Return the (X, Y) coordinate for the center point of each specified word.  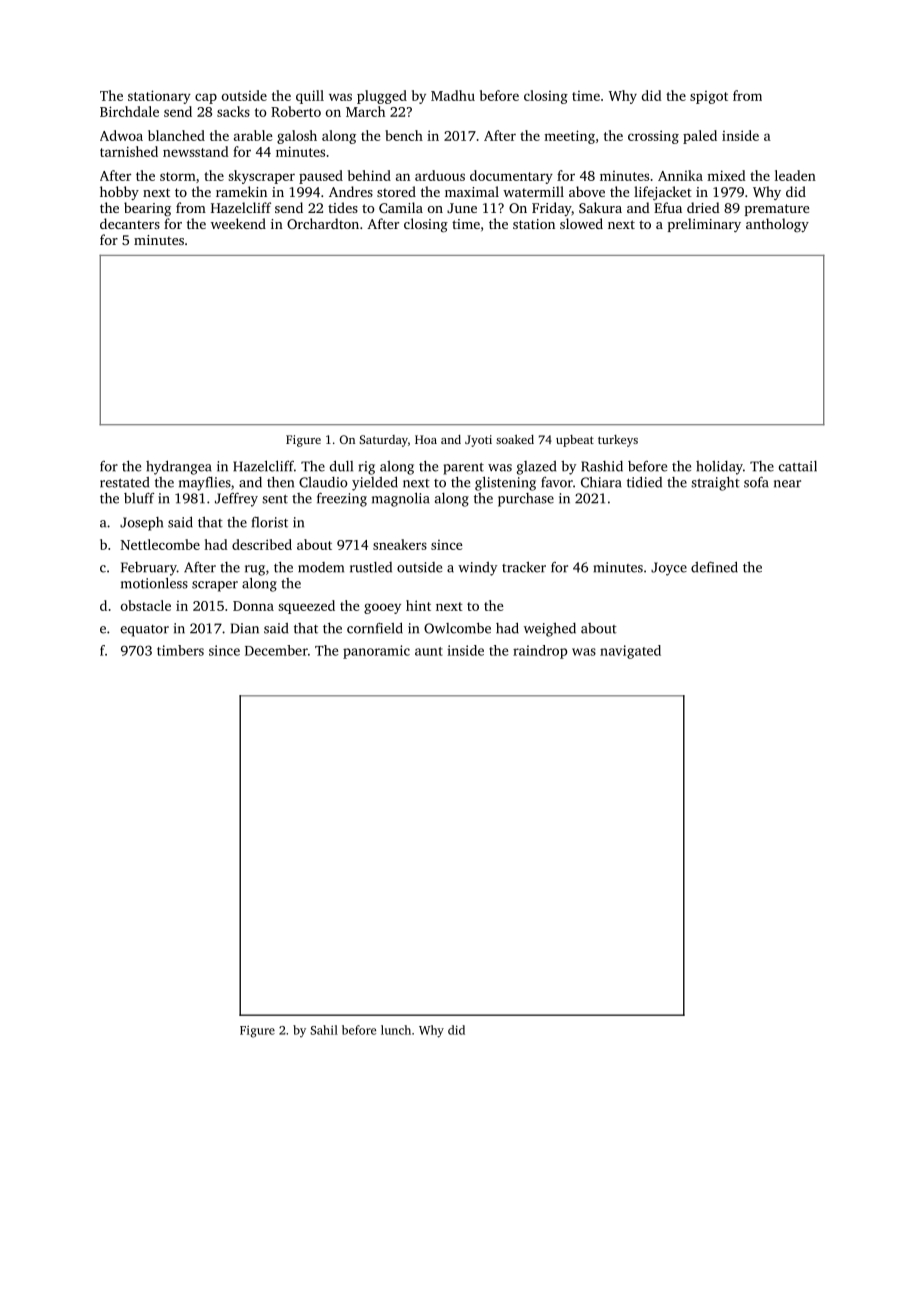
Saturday (383, 441)
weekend (238, 223)
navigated (630, 652)
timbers (180, 650)
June (462, 208)
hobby (119, 193)
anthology (777, 225)
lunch (396, 1030)
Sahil (324, 1030)
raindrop (540, 652)
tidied (644, 482)
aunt (429, 651)
